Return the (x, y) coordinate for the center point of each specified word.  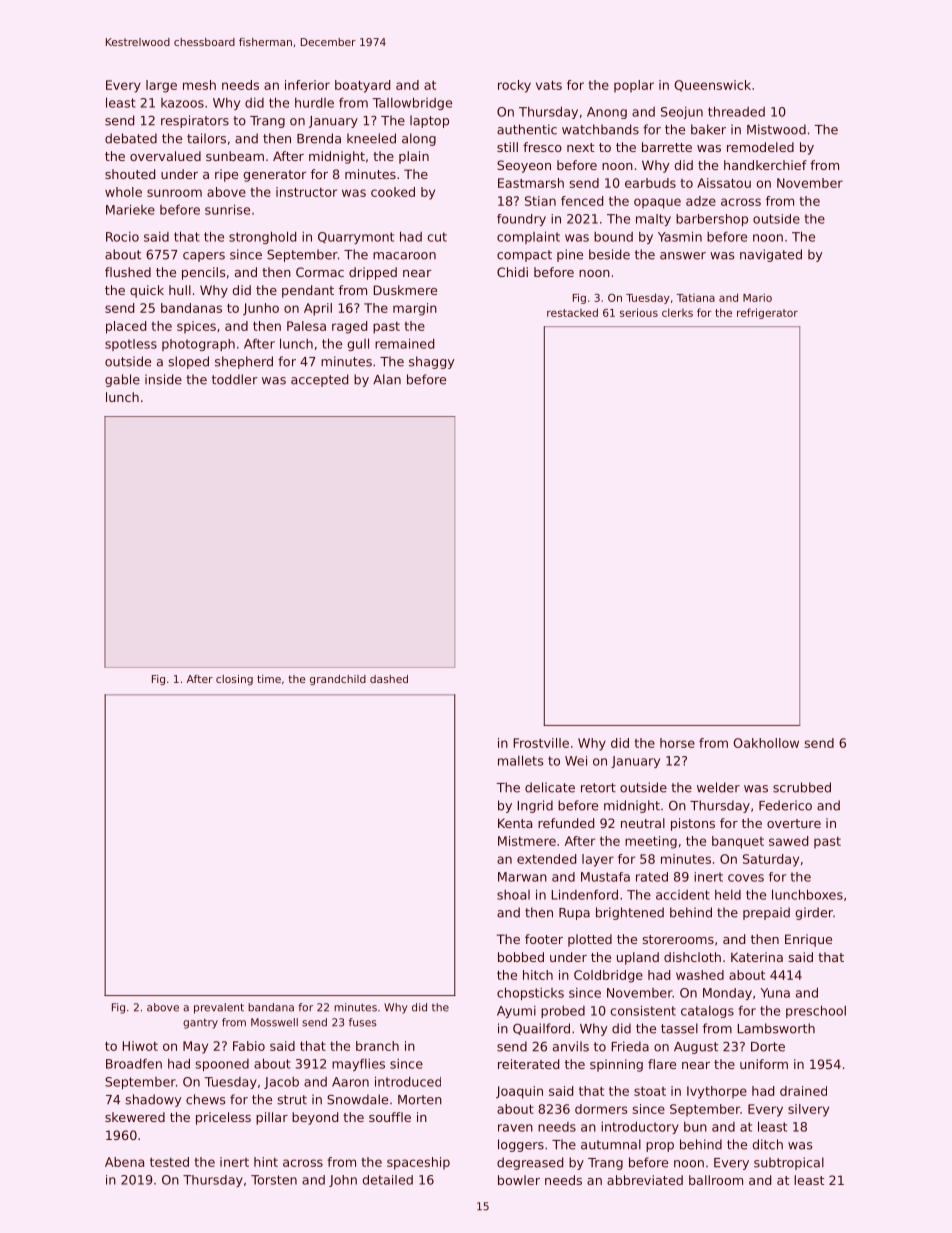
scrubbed (802, 787)
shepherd (244, 362)
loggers (521, 1145)
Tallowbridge (412, 103)
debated (131, 138)
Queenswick (712, 86)
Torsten (274, 1180)
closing (234, 680)
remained (404, 343)
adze (701, 201)
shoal (513, 895)
